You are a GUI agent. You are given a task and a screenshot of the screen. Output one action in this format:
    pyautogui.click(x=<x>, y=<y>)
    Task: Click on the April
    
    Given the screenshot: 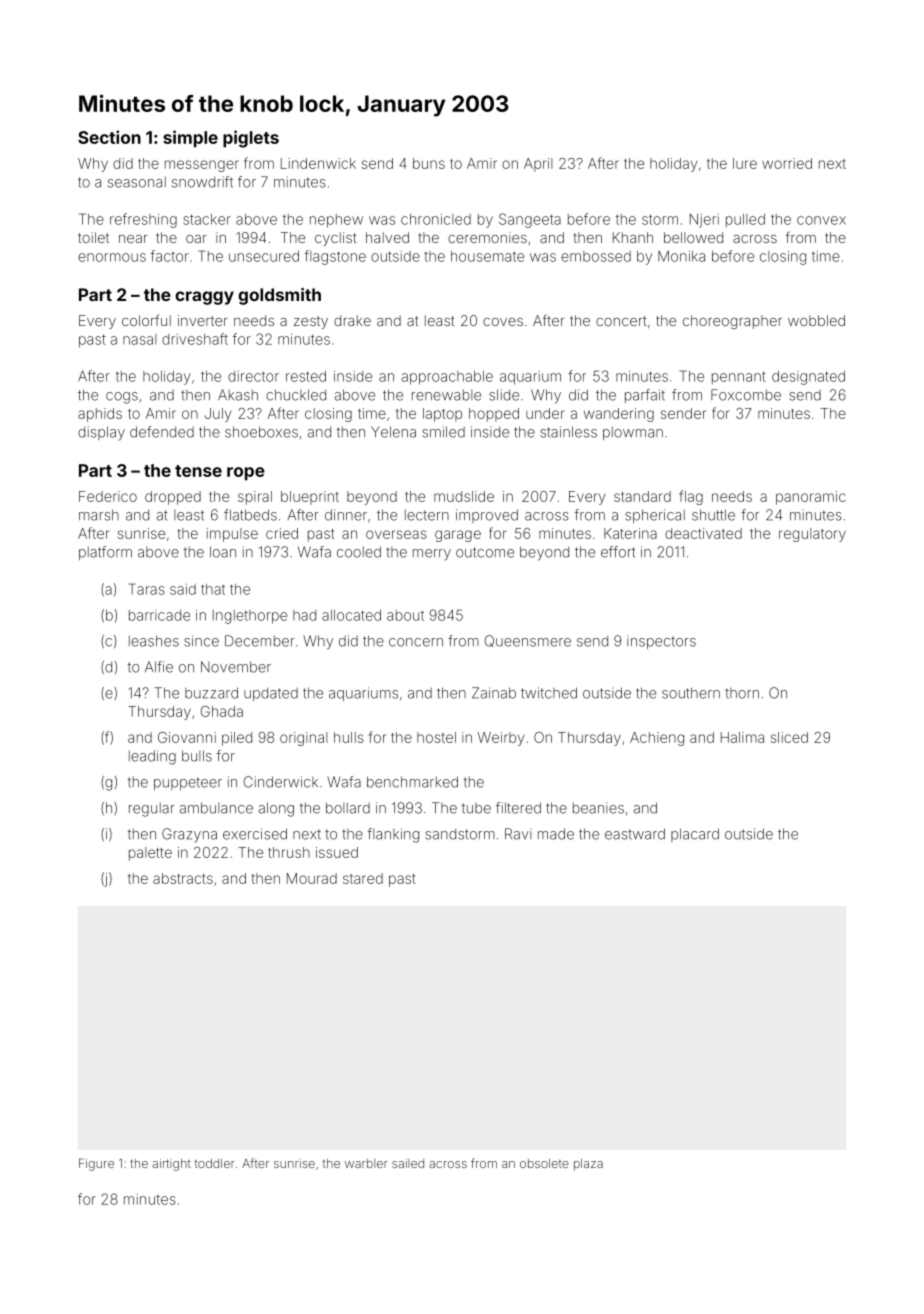 What is the action you would take?
    pyautogui.click(x=538, y=165)
